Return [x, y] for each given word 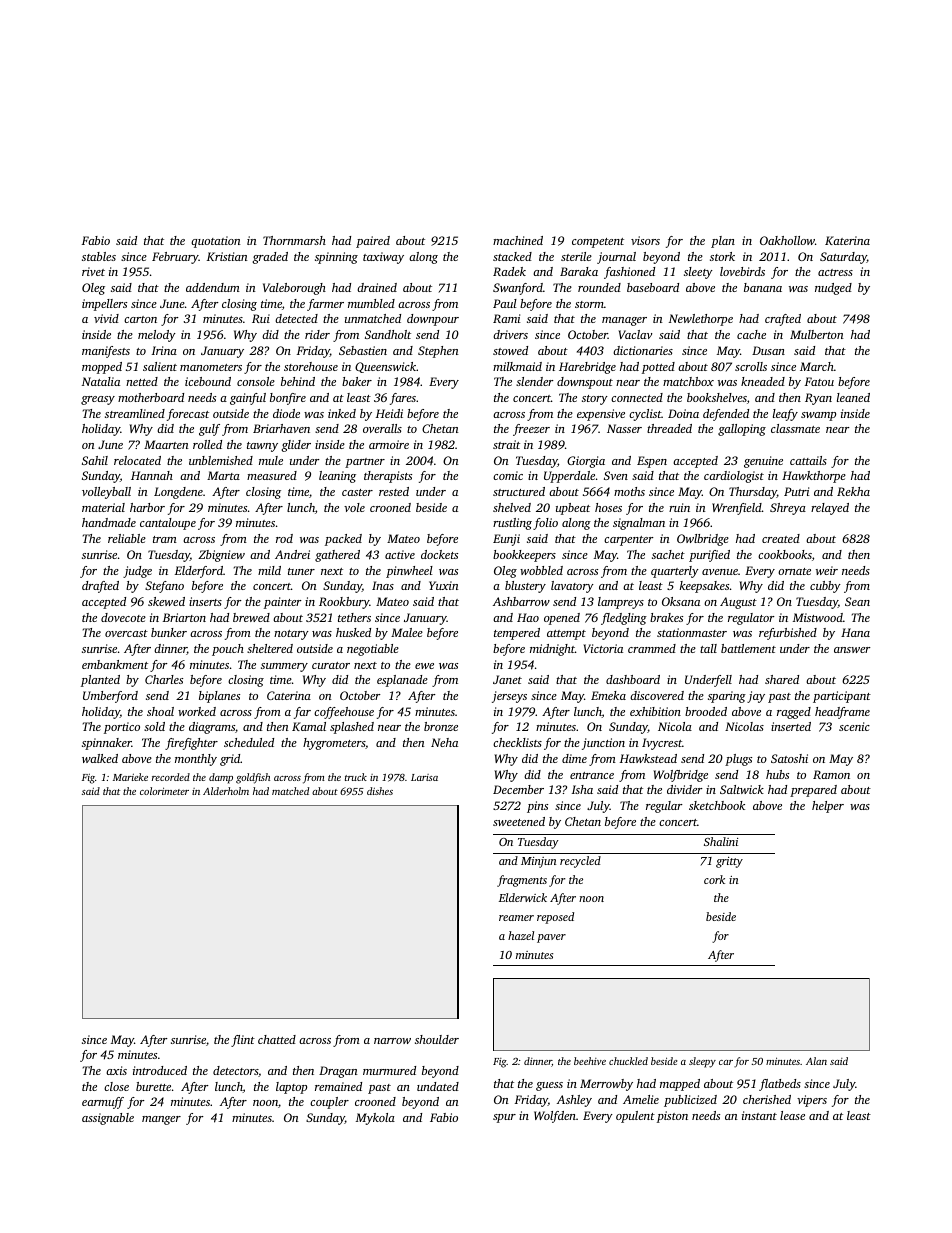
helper [828, 807]
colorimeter [164, 791]
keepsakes [704, 587]
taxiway [383, 258]
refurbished [788, 634]
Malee [407, 632]
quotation [216, 242]
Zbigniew [221, 556]
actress [835, 272]
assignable [108, 1119]
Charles [164, 679]
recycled [580, 862]
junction [603, 744]
